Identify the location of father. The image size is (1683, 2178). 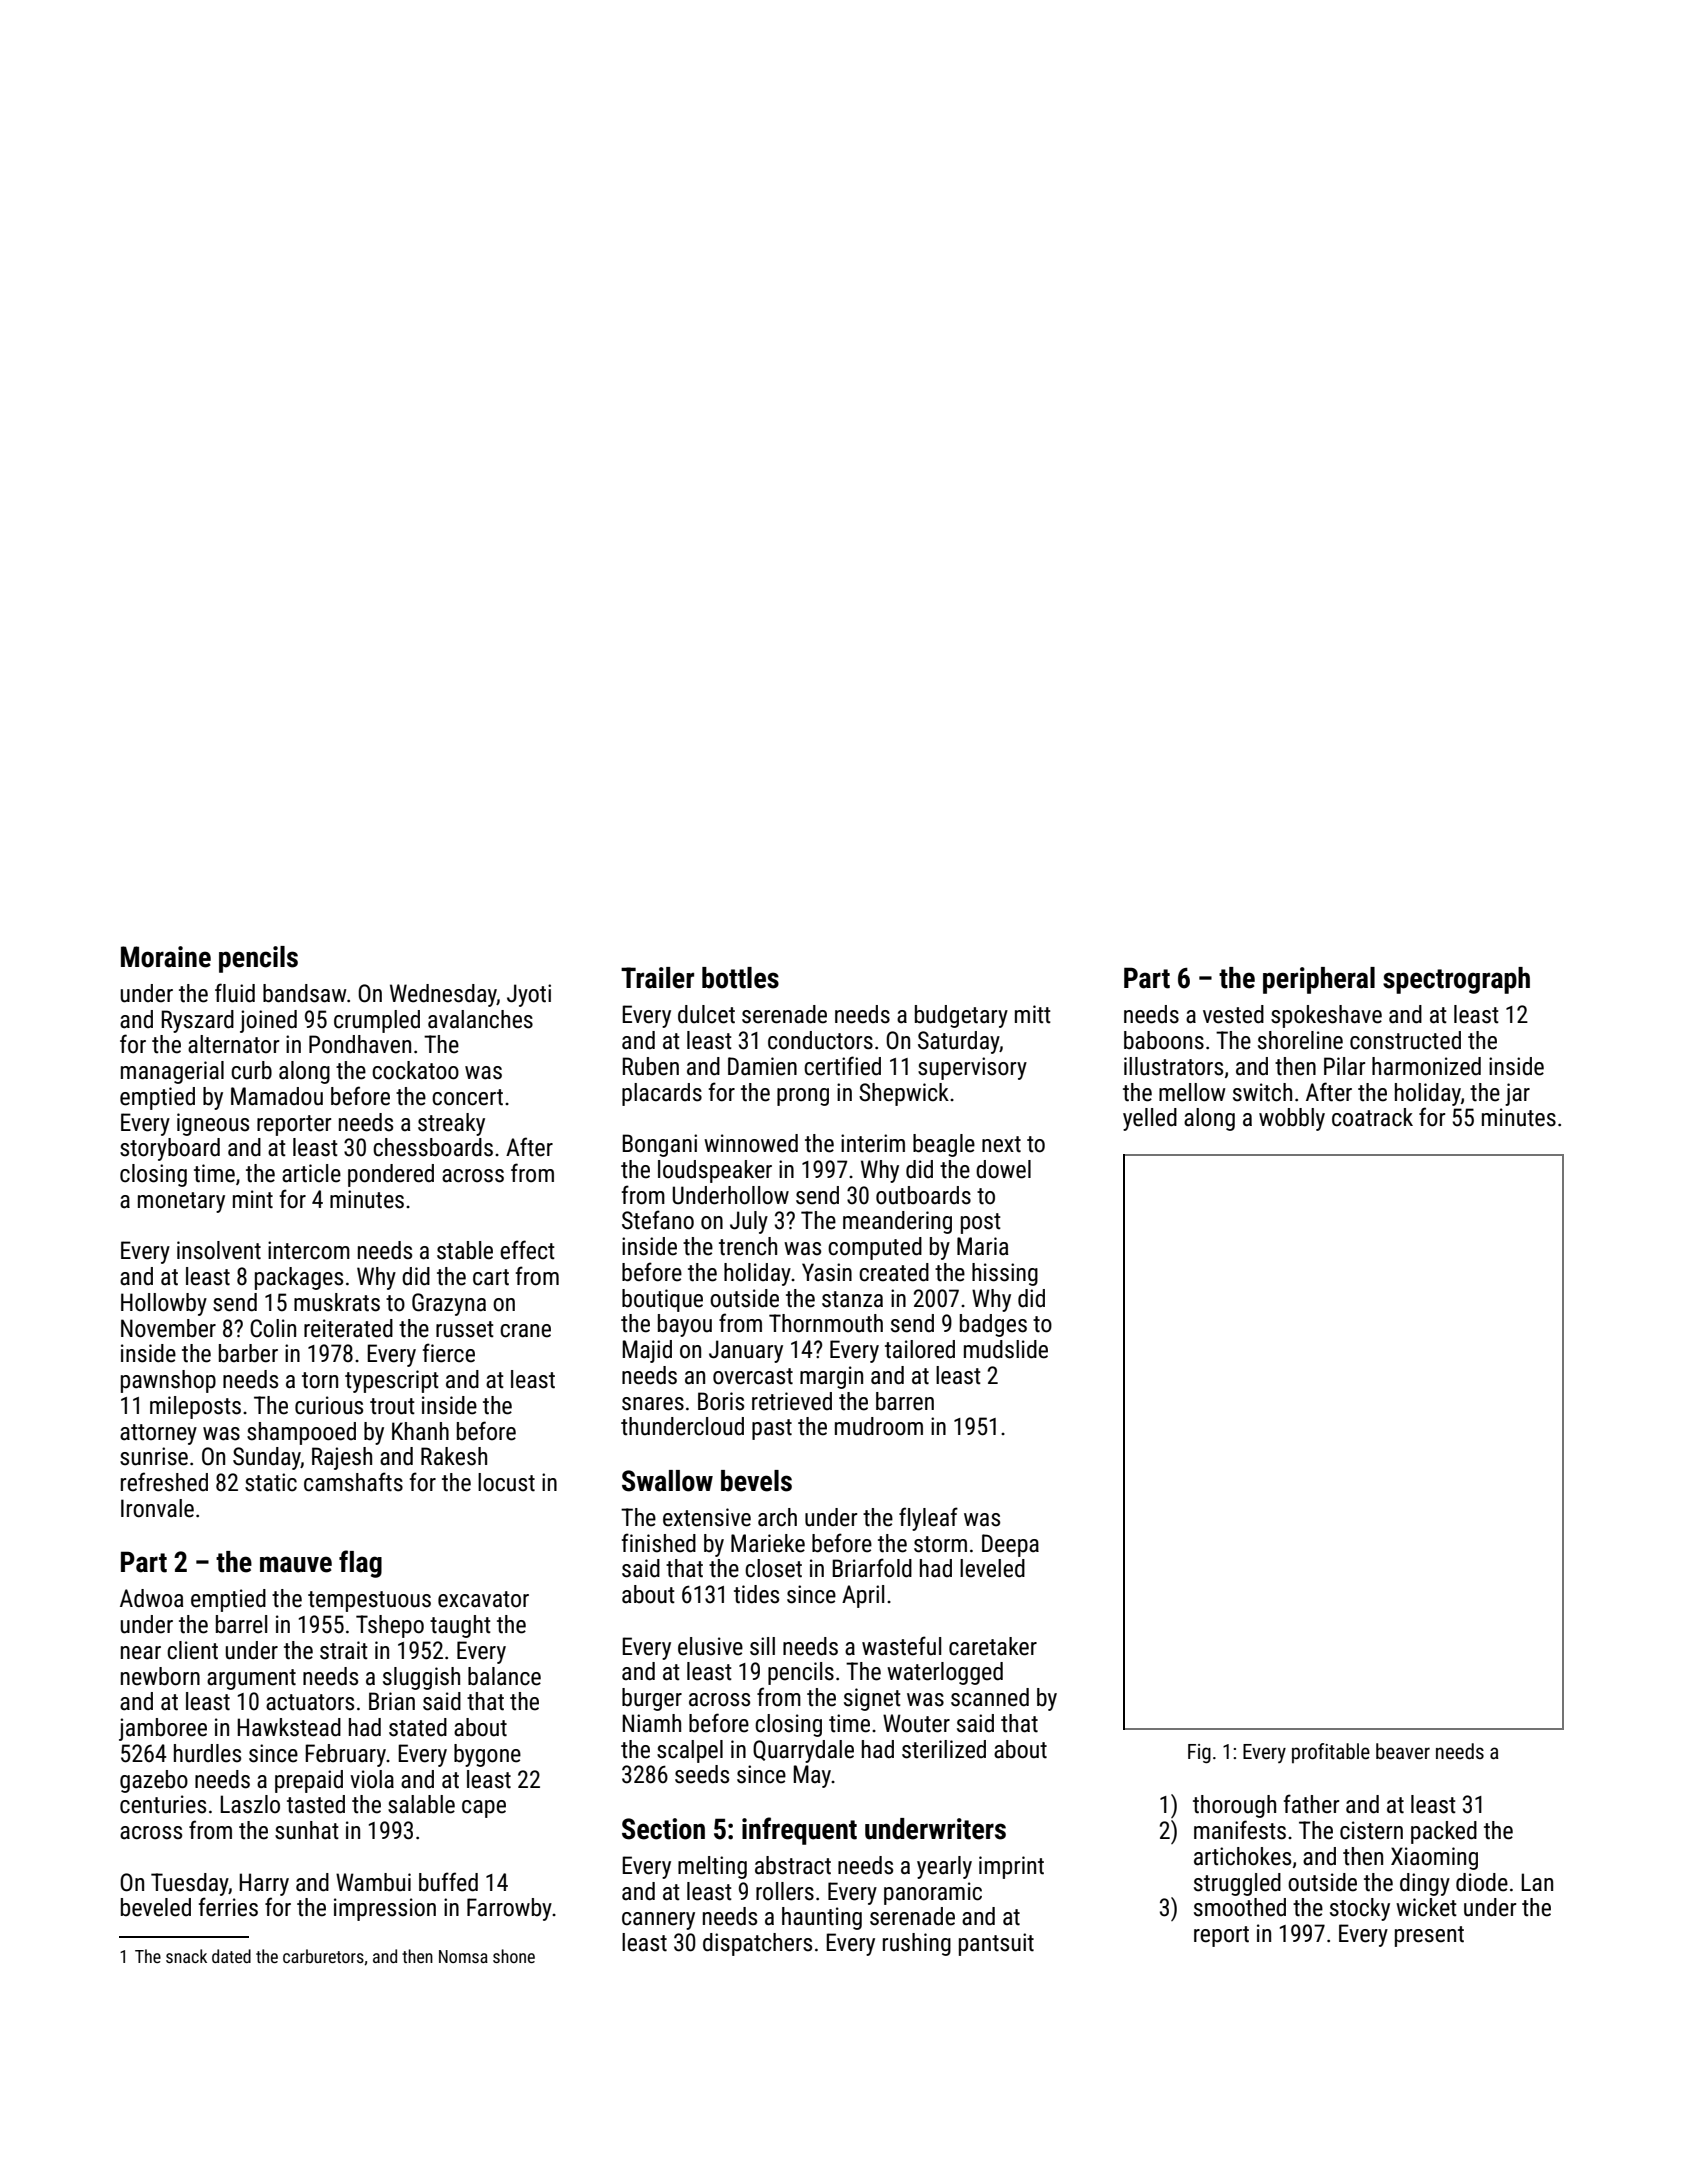
(1311, 1804).
